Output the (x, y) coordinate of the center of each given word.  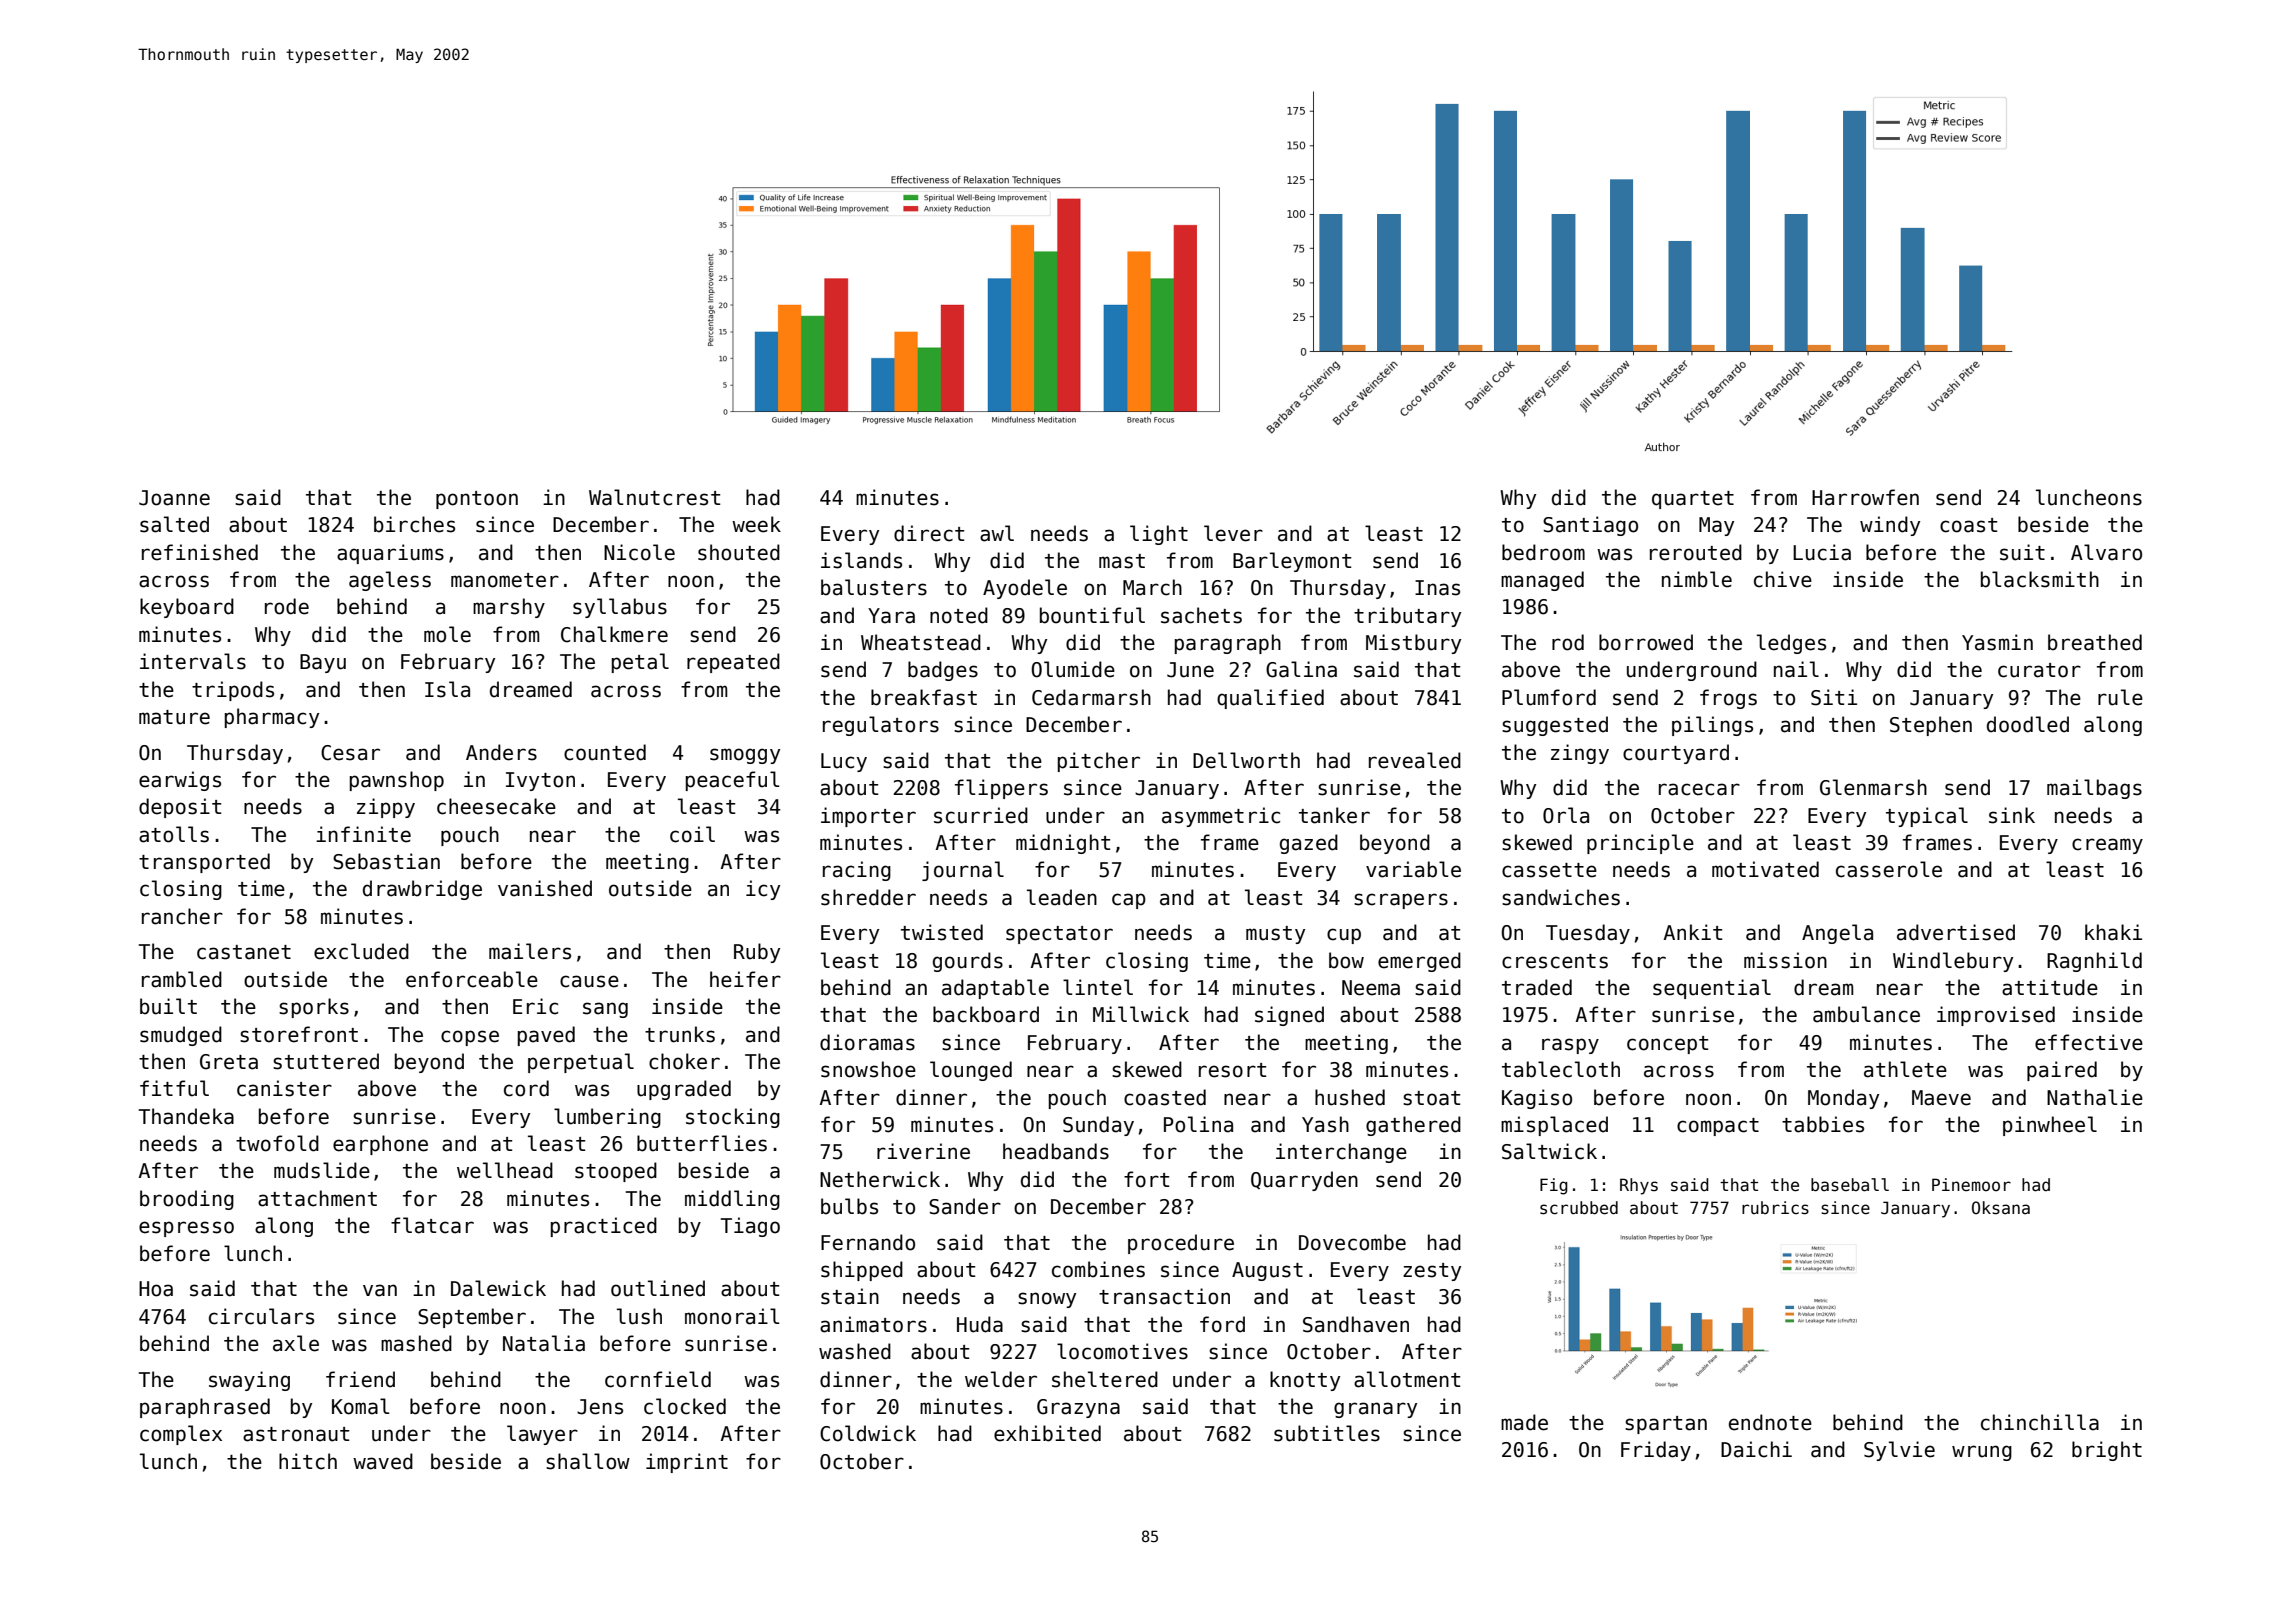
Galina (1301, 669)
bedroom (1543, 552)
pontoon (477, 500)
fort (1146, 1179)
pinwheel (2050, 1126)
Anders (501, 752)
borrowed (1646, 642)
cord (526, 1088)
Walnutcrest (654, 497)
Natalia (544, 1343)
